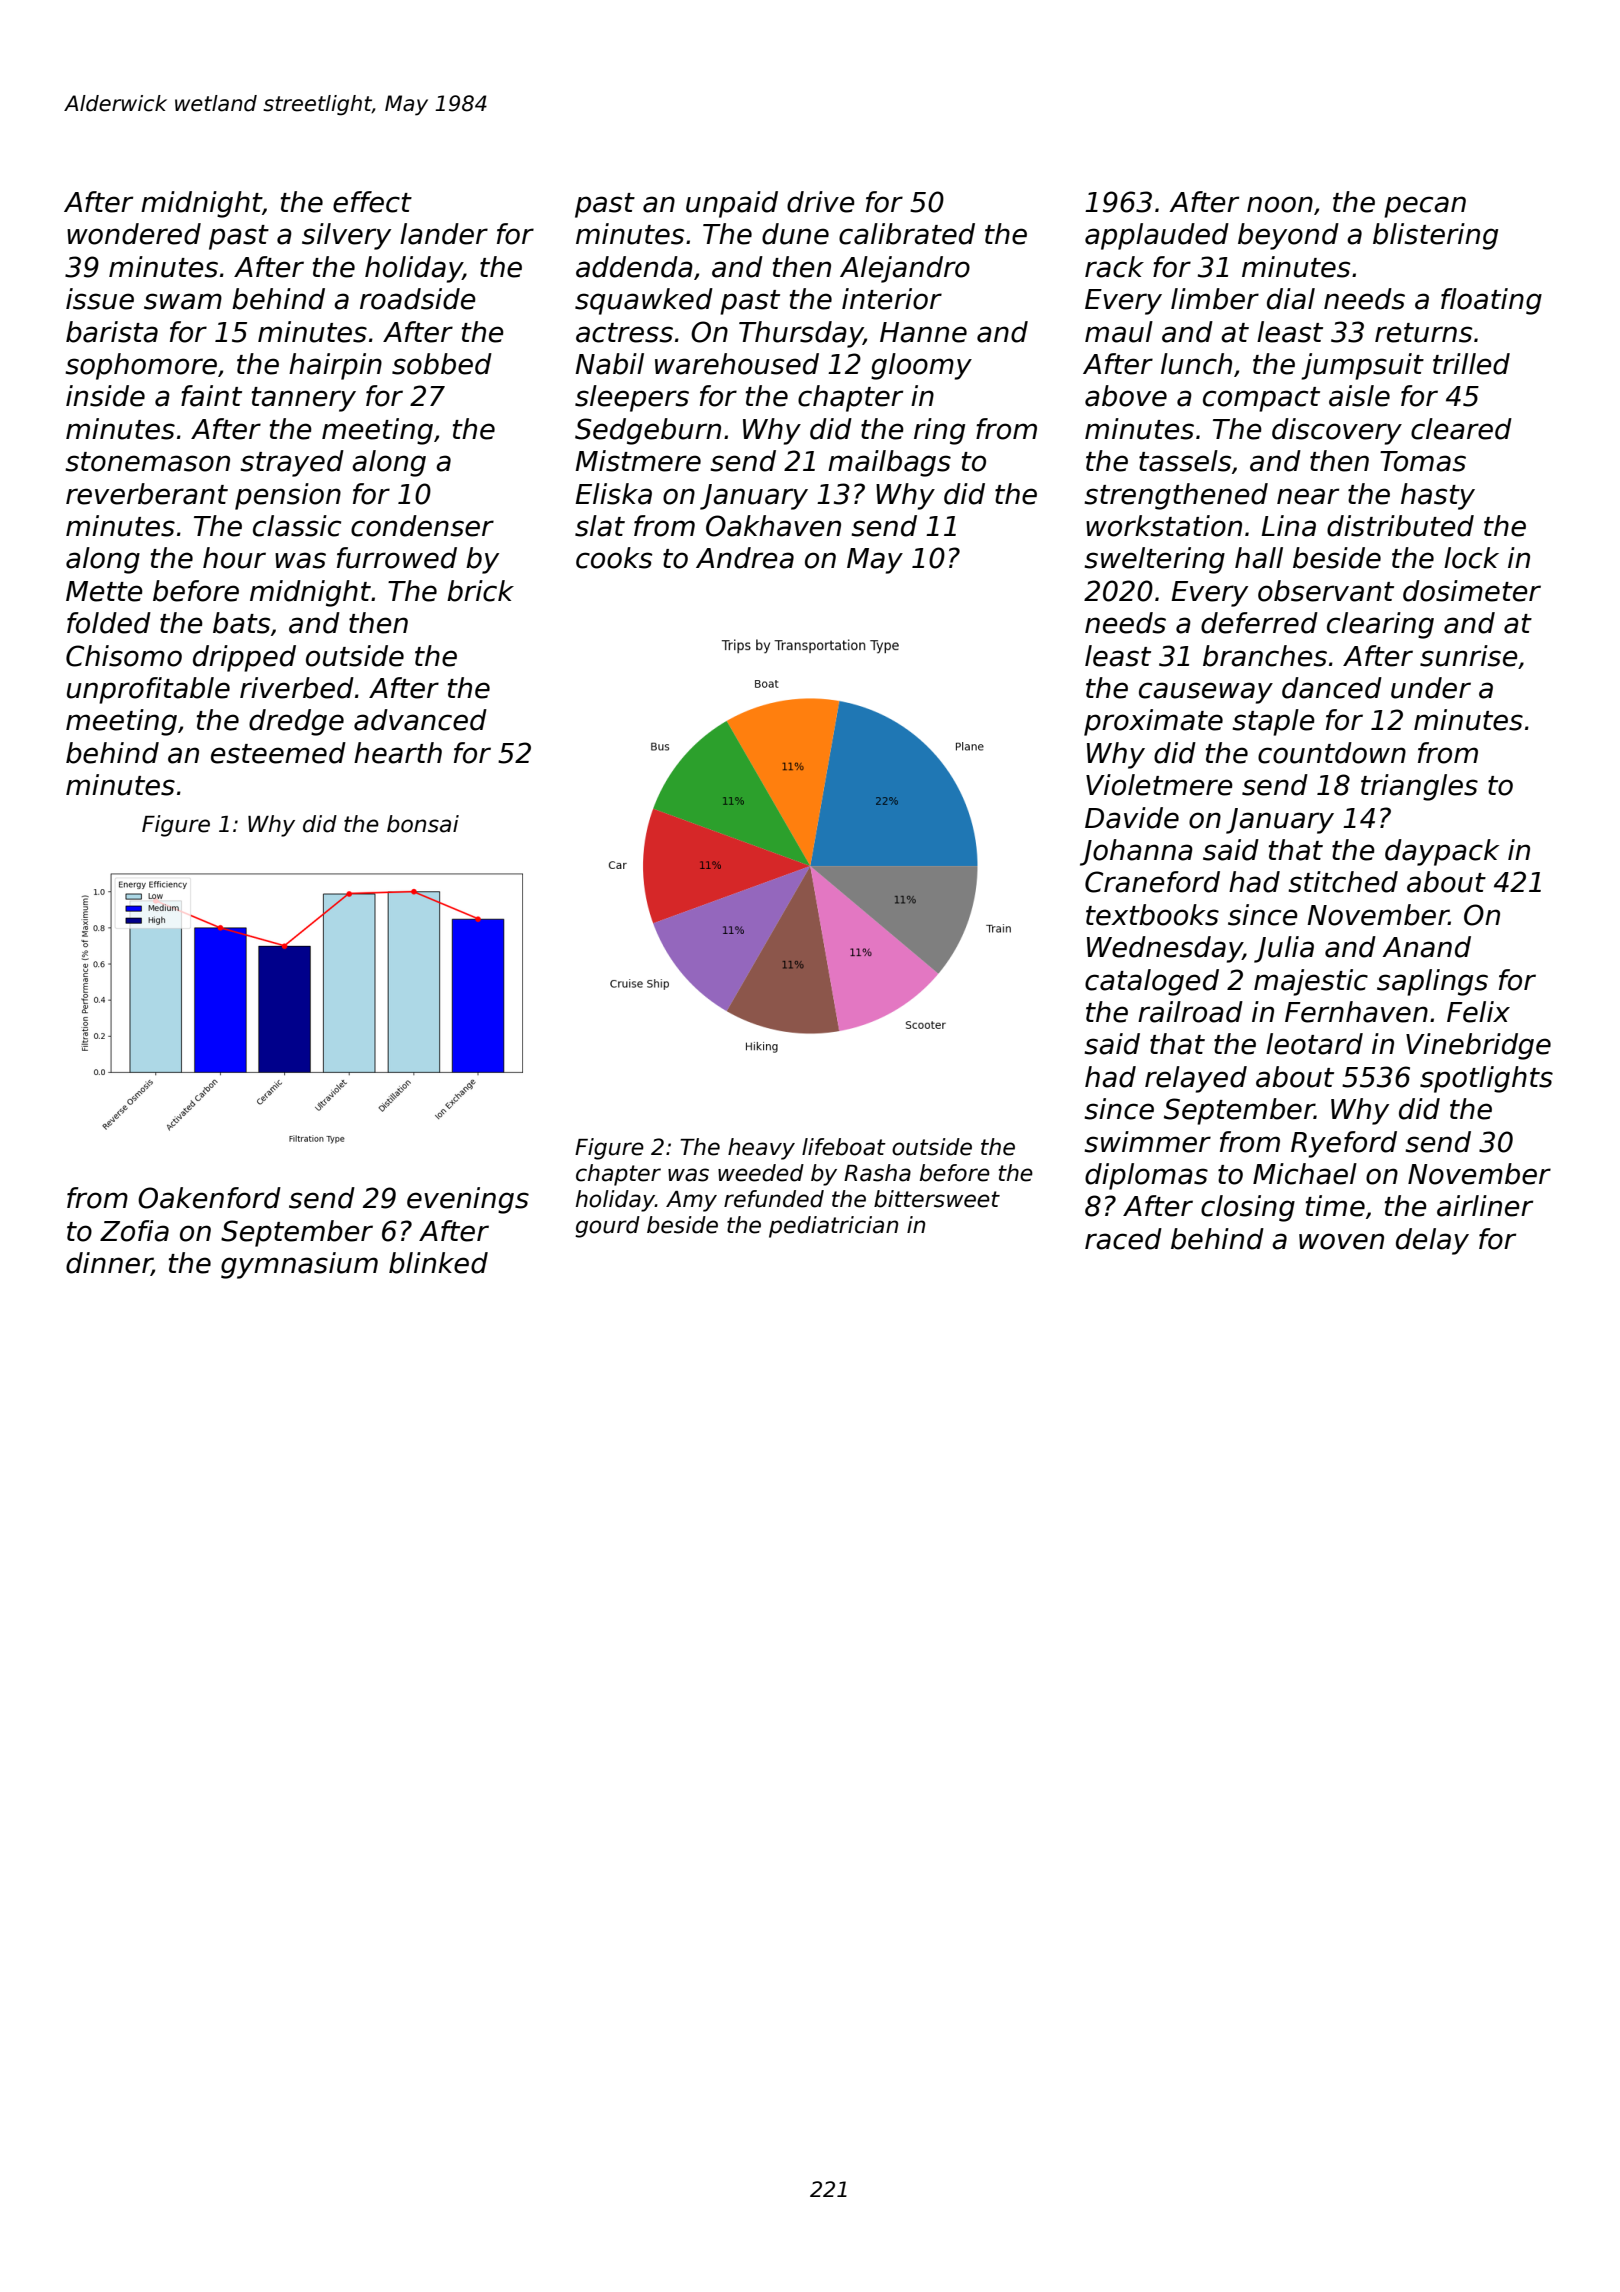  Describe the element at coordinates (795, 234) in the document. I see `dune` at that location.
